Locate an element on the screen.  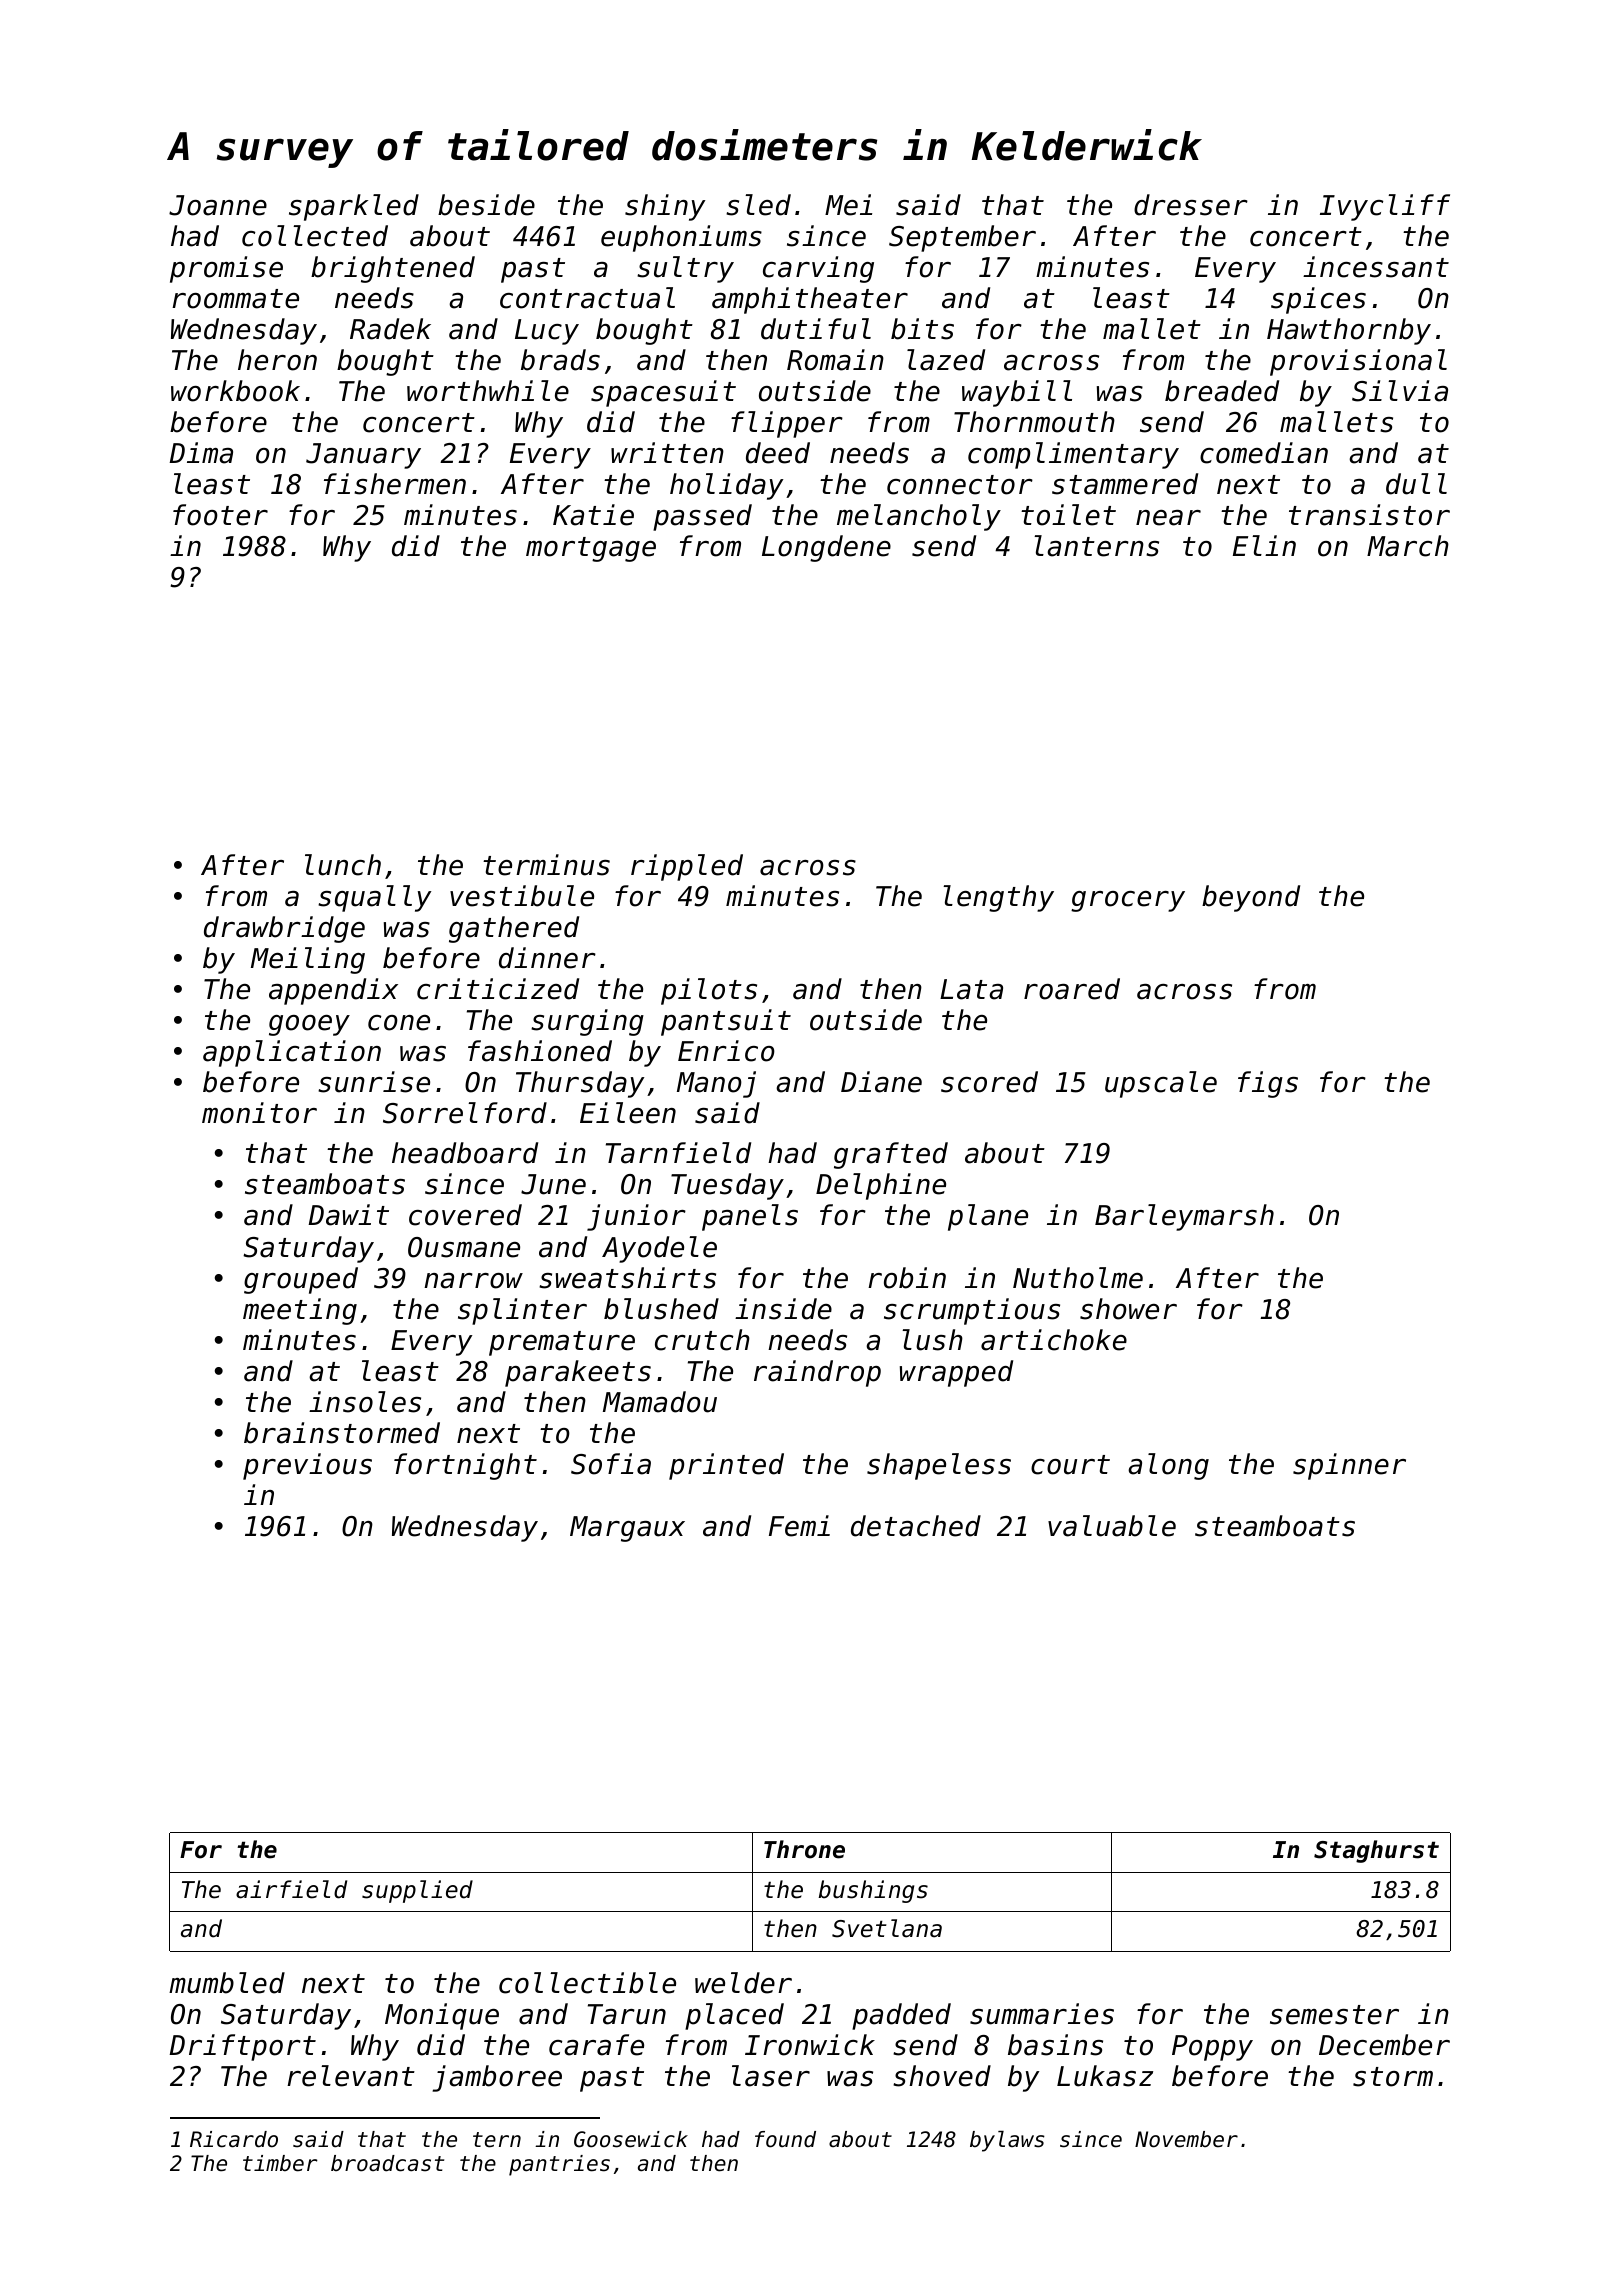
broadcast is located at coordinates (387, 2163).
